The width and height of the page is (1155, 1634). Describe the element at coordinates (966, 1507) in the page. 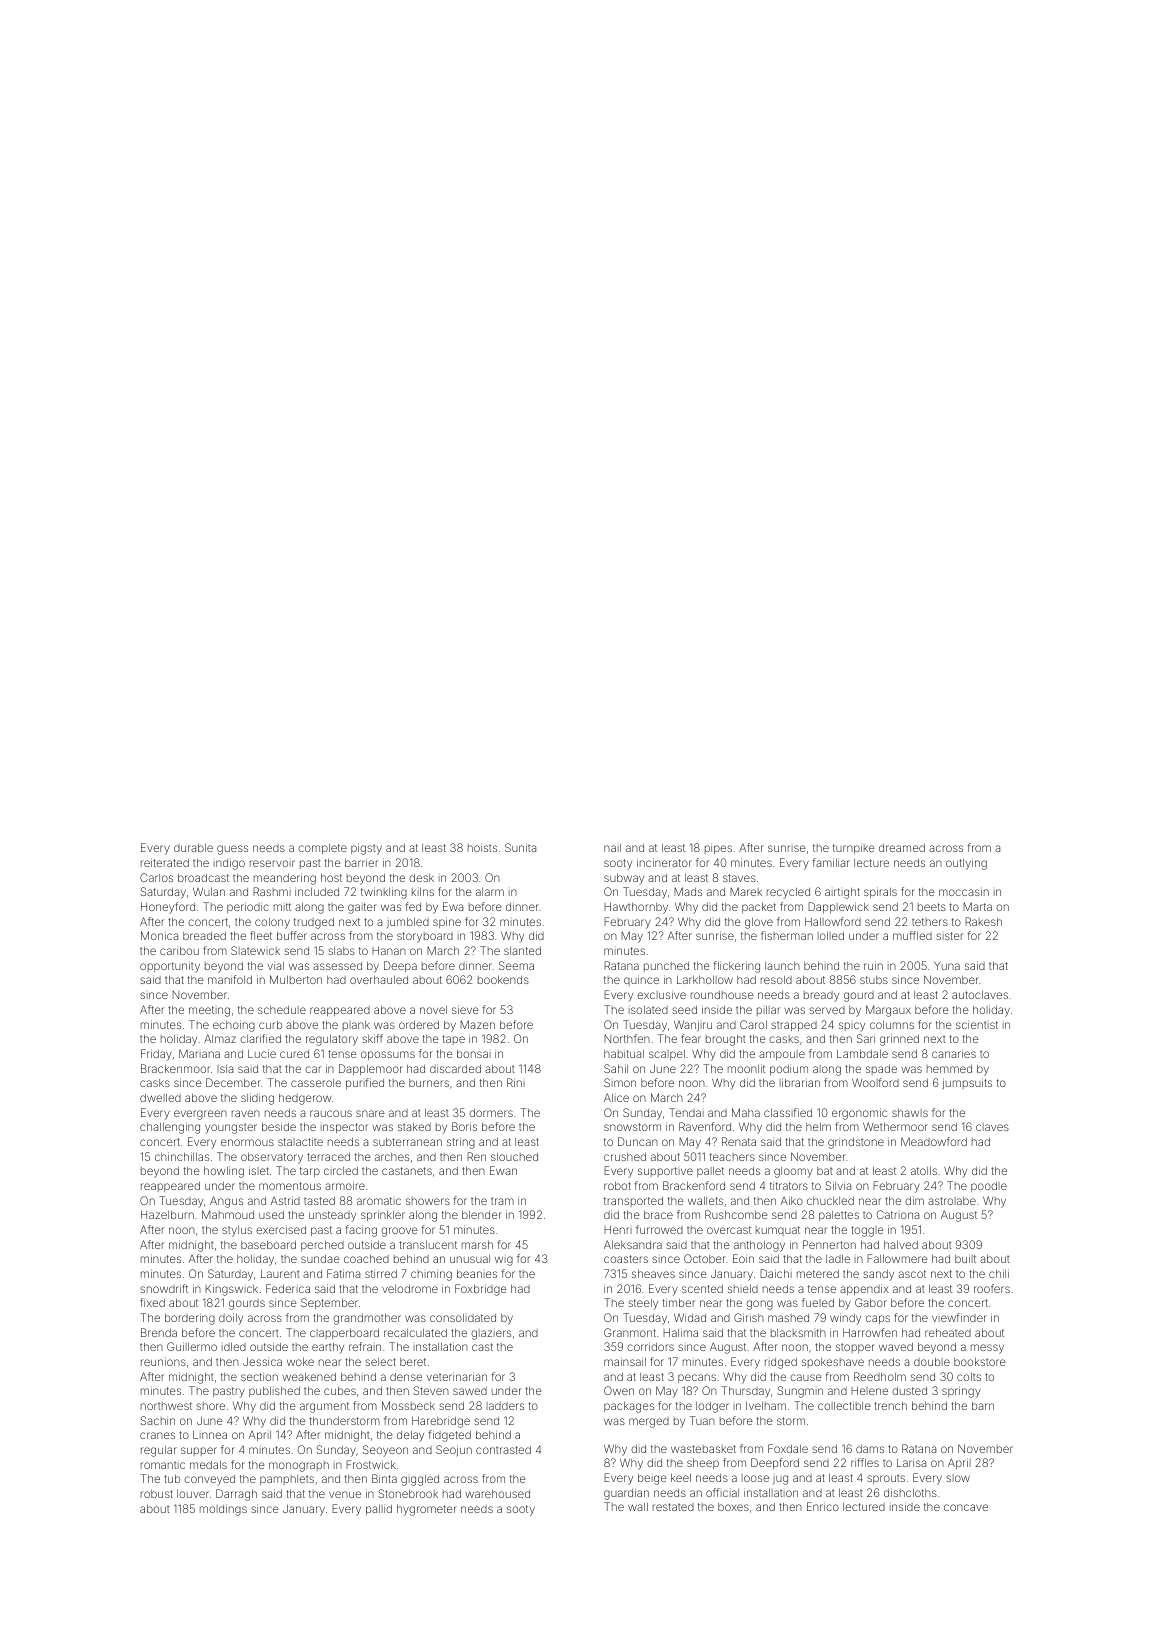

I see `concave` at that location.
